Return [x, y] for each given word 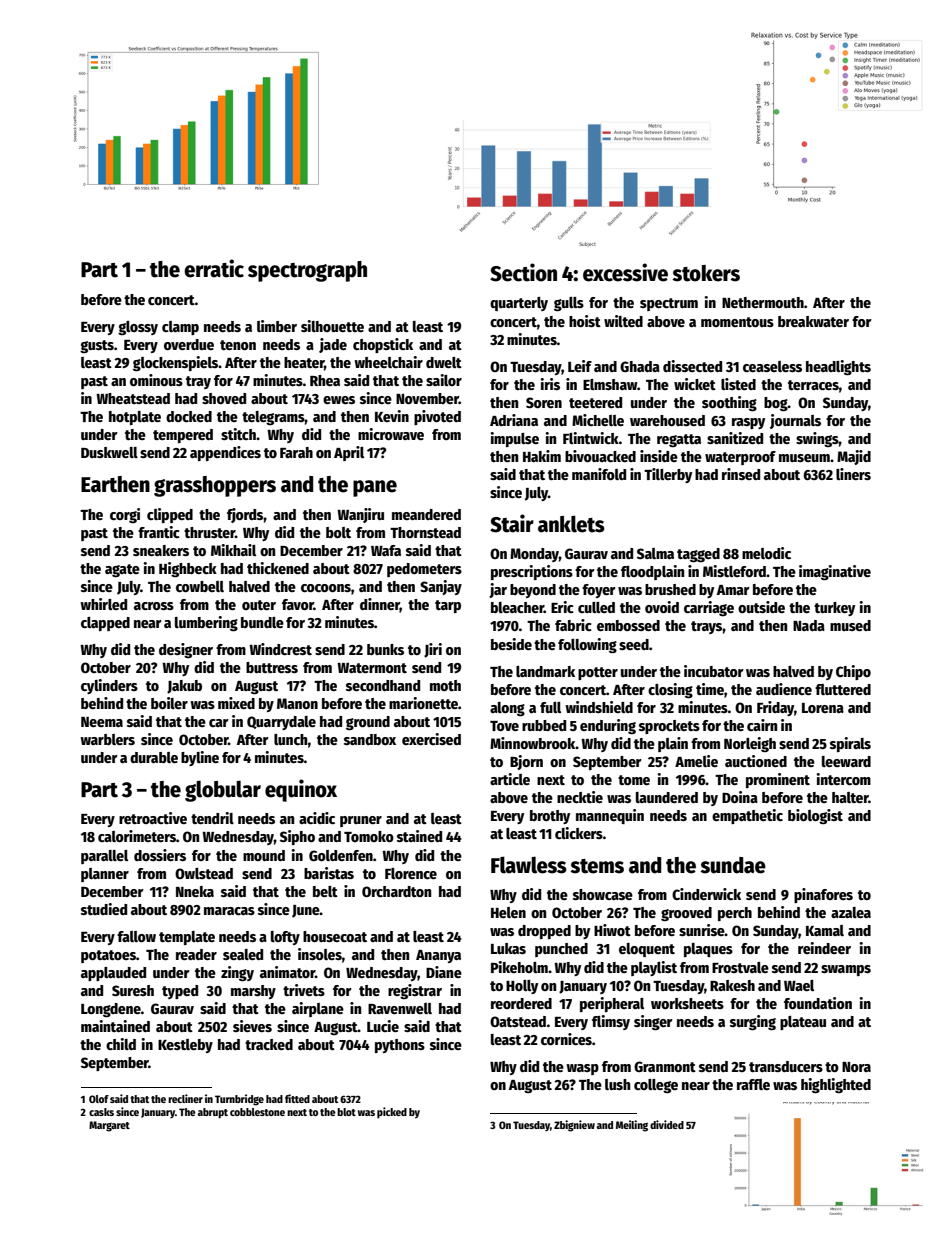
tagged [698, 555]
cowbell [200, 586]
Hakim [542, 456]
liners [853, 474]
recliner [185, 1098]
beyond [533, 591]
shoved [224, 398]
